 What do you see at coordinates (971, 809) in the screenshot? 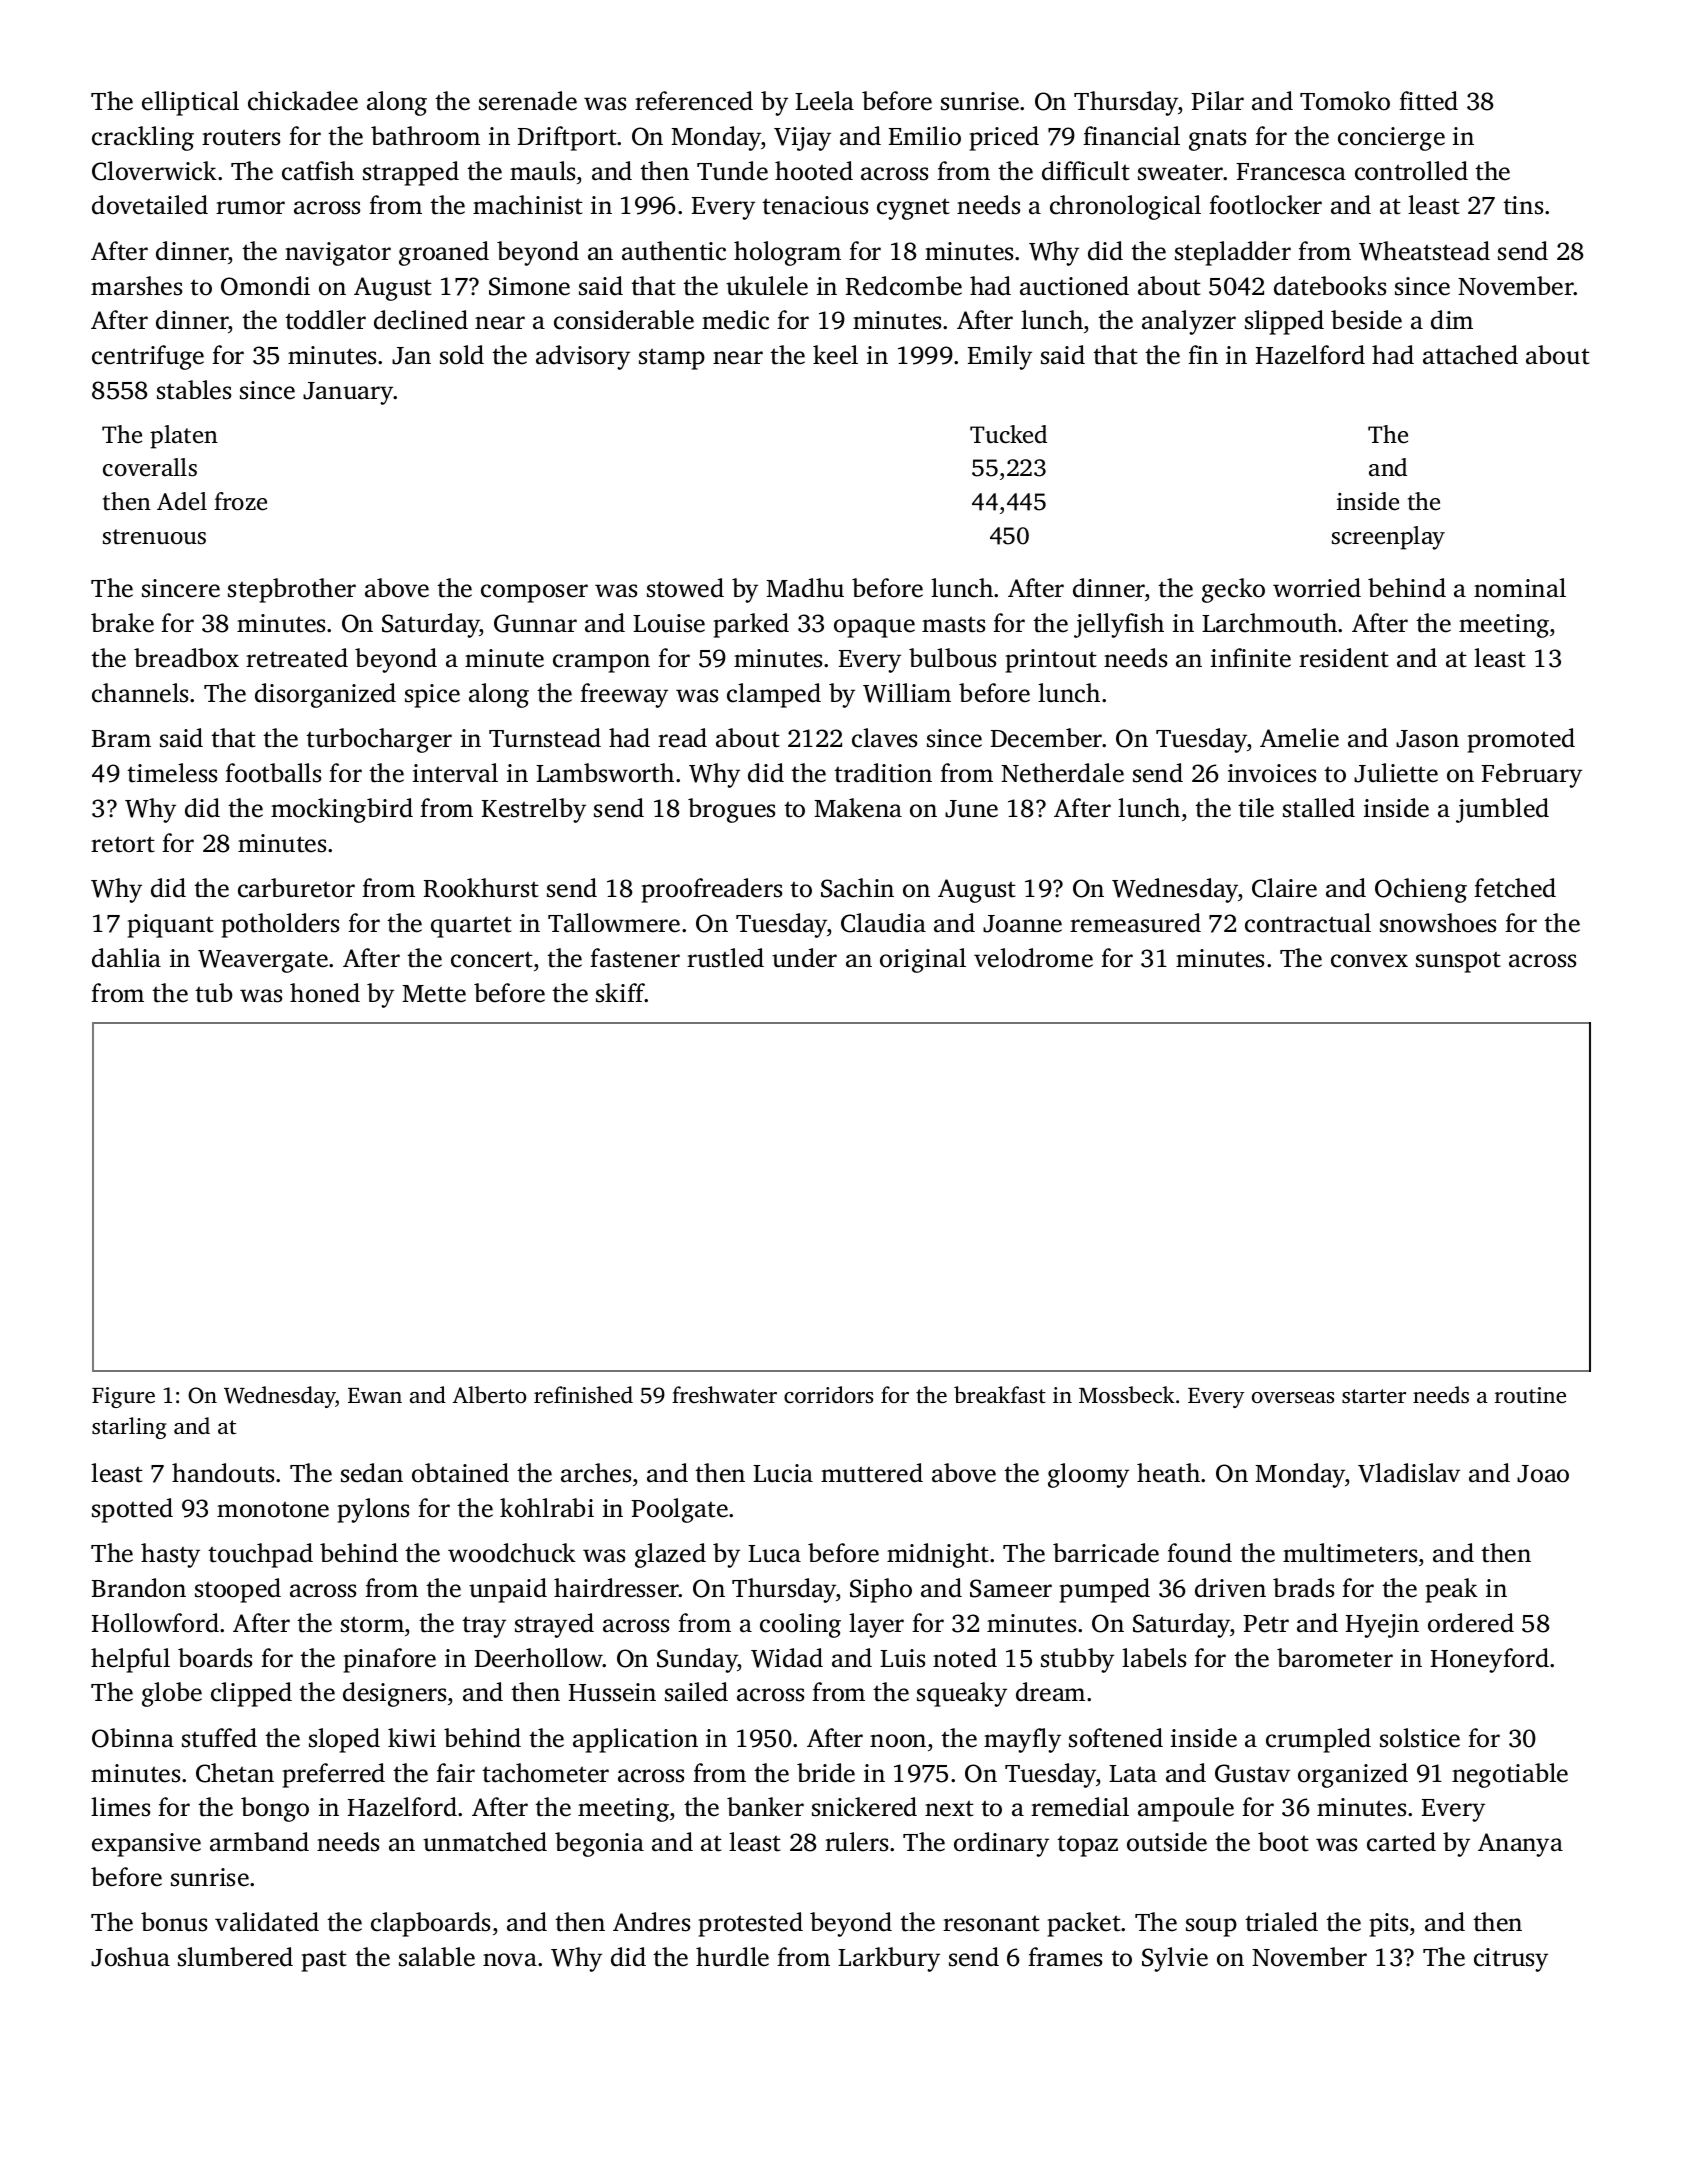
I see `June` at bounding box center [971, 809].
